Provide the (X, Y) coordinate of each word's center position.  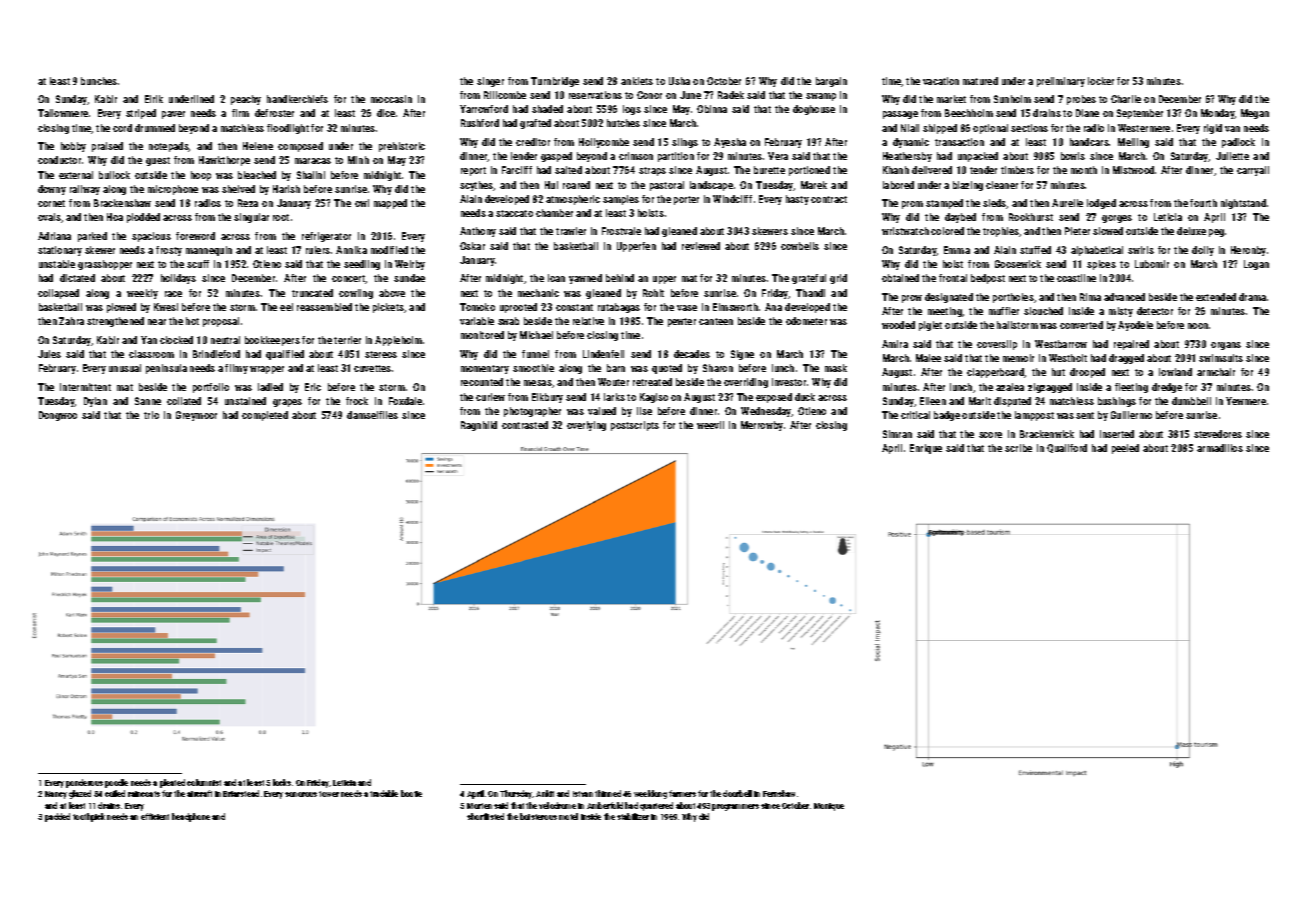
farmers (682, 793)
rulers (318, 250)
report (473, 171)
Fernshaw (779, 793)
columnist (204, 782)
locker (1101, 81)
